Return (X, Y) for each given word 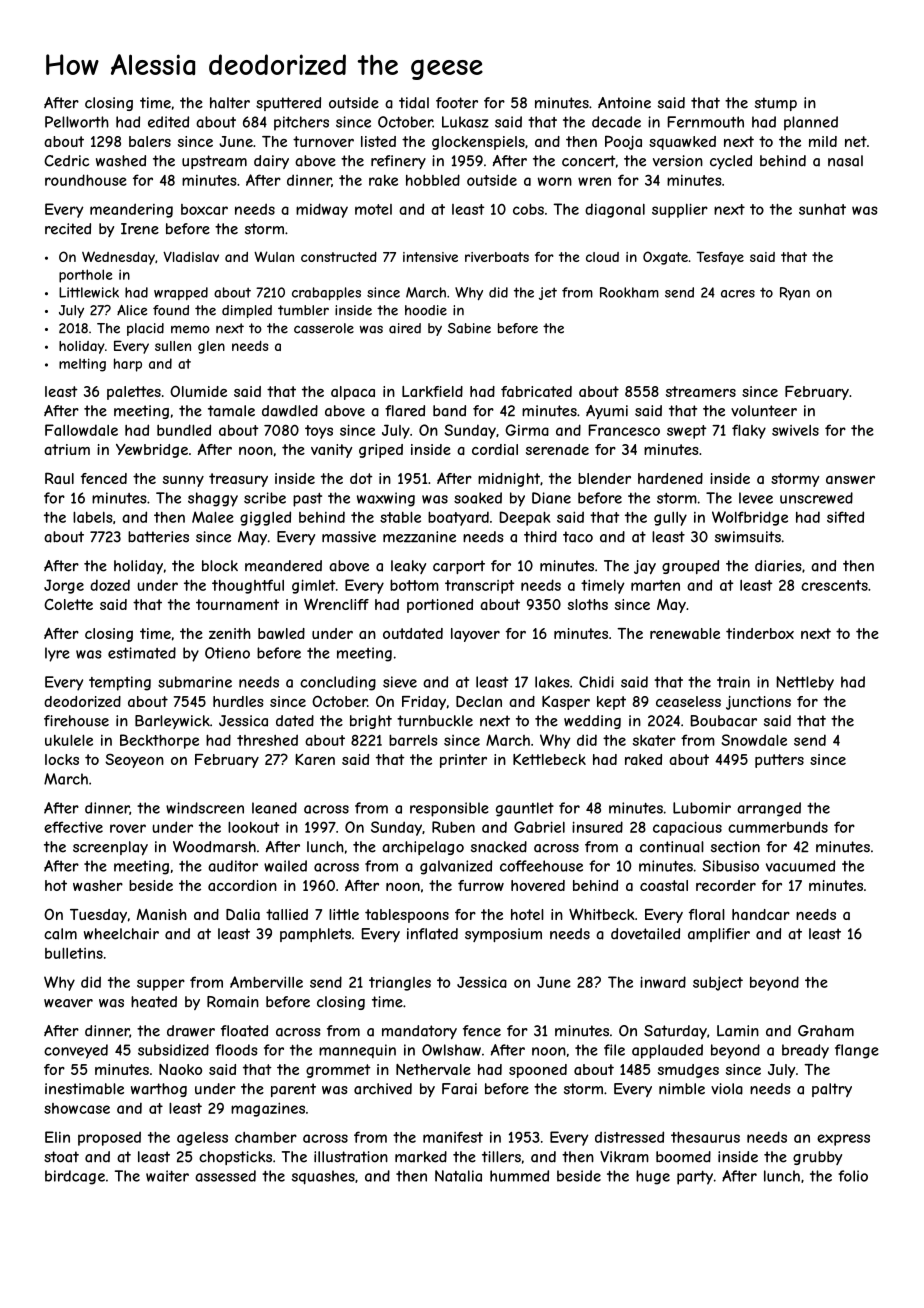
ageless (202, 1139)
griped (381, 451)
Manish (162, 914)
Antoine (624, 103)
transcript (480, 587)
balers (150, 141)
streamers (701, 391)
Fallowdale (81, 430)
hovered (538, 885)
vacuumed (800, 866)
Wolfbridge (750, 518)
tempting (120, 683)
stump (776, 104)
